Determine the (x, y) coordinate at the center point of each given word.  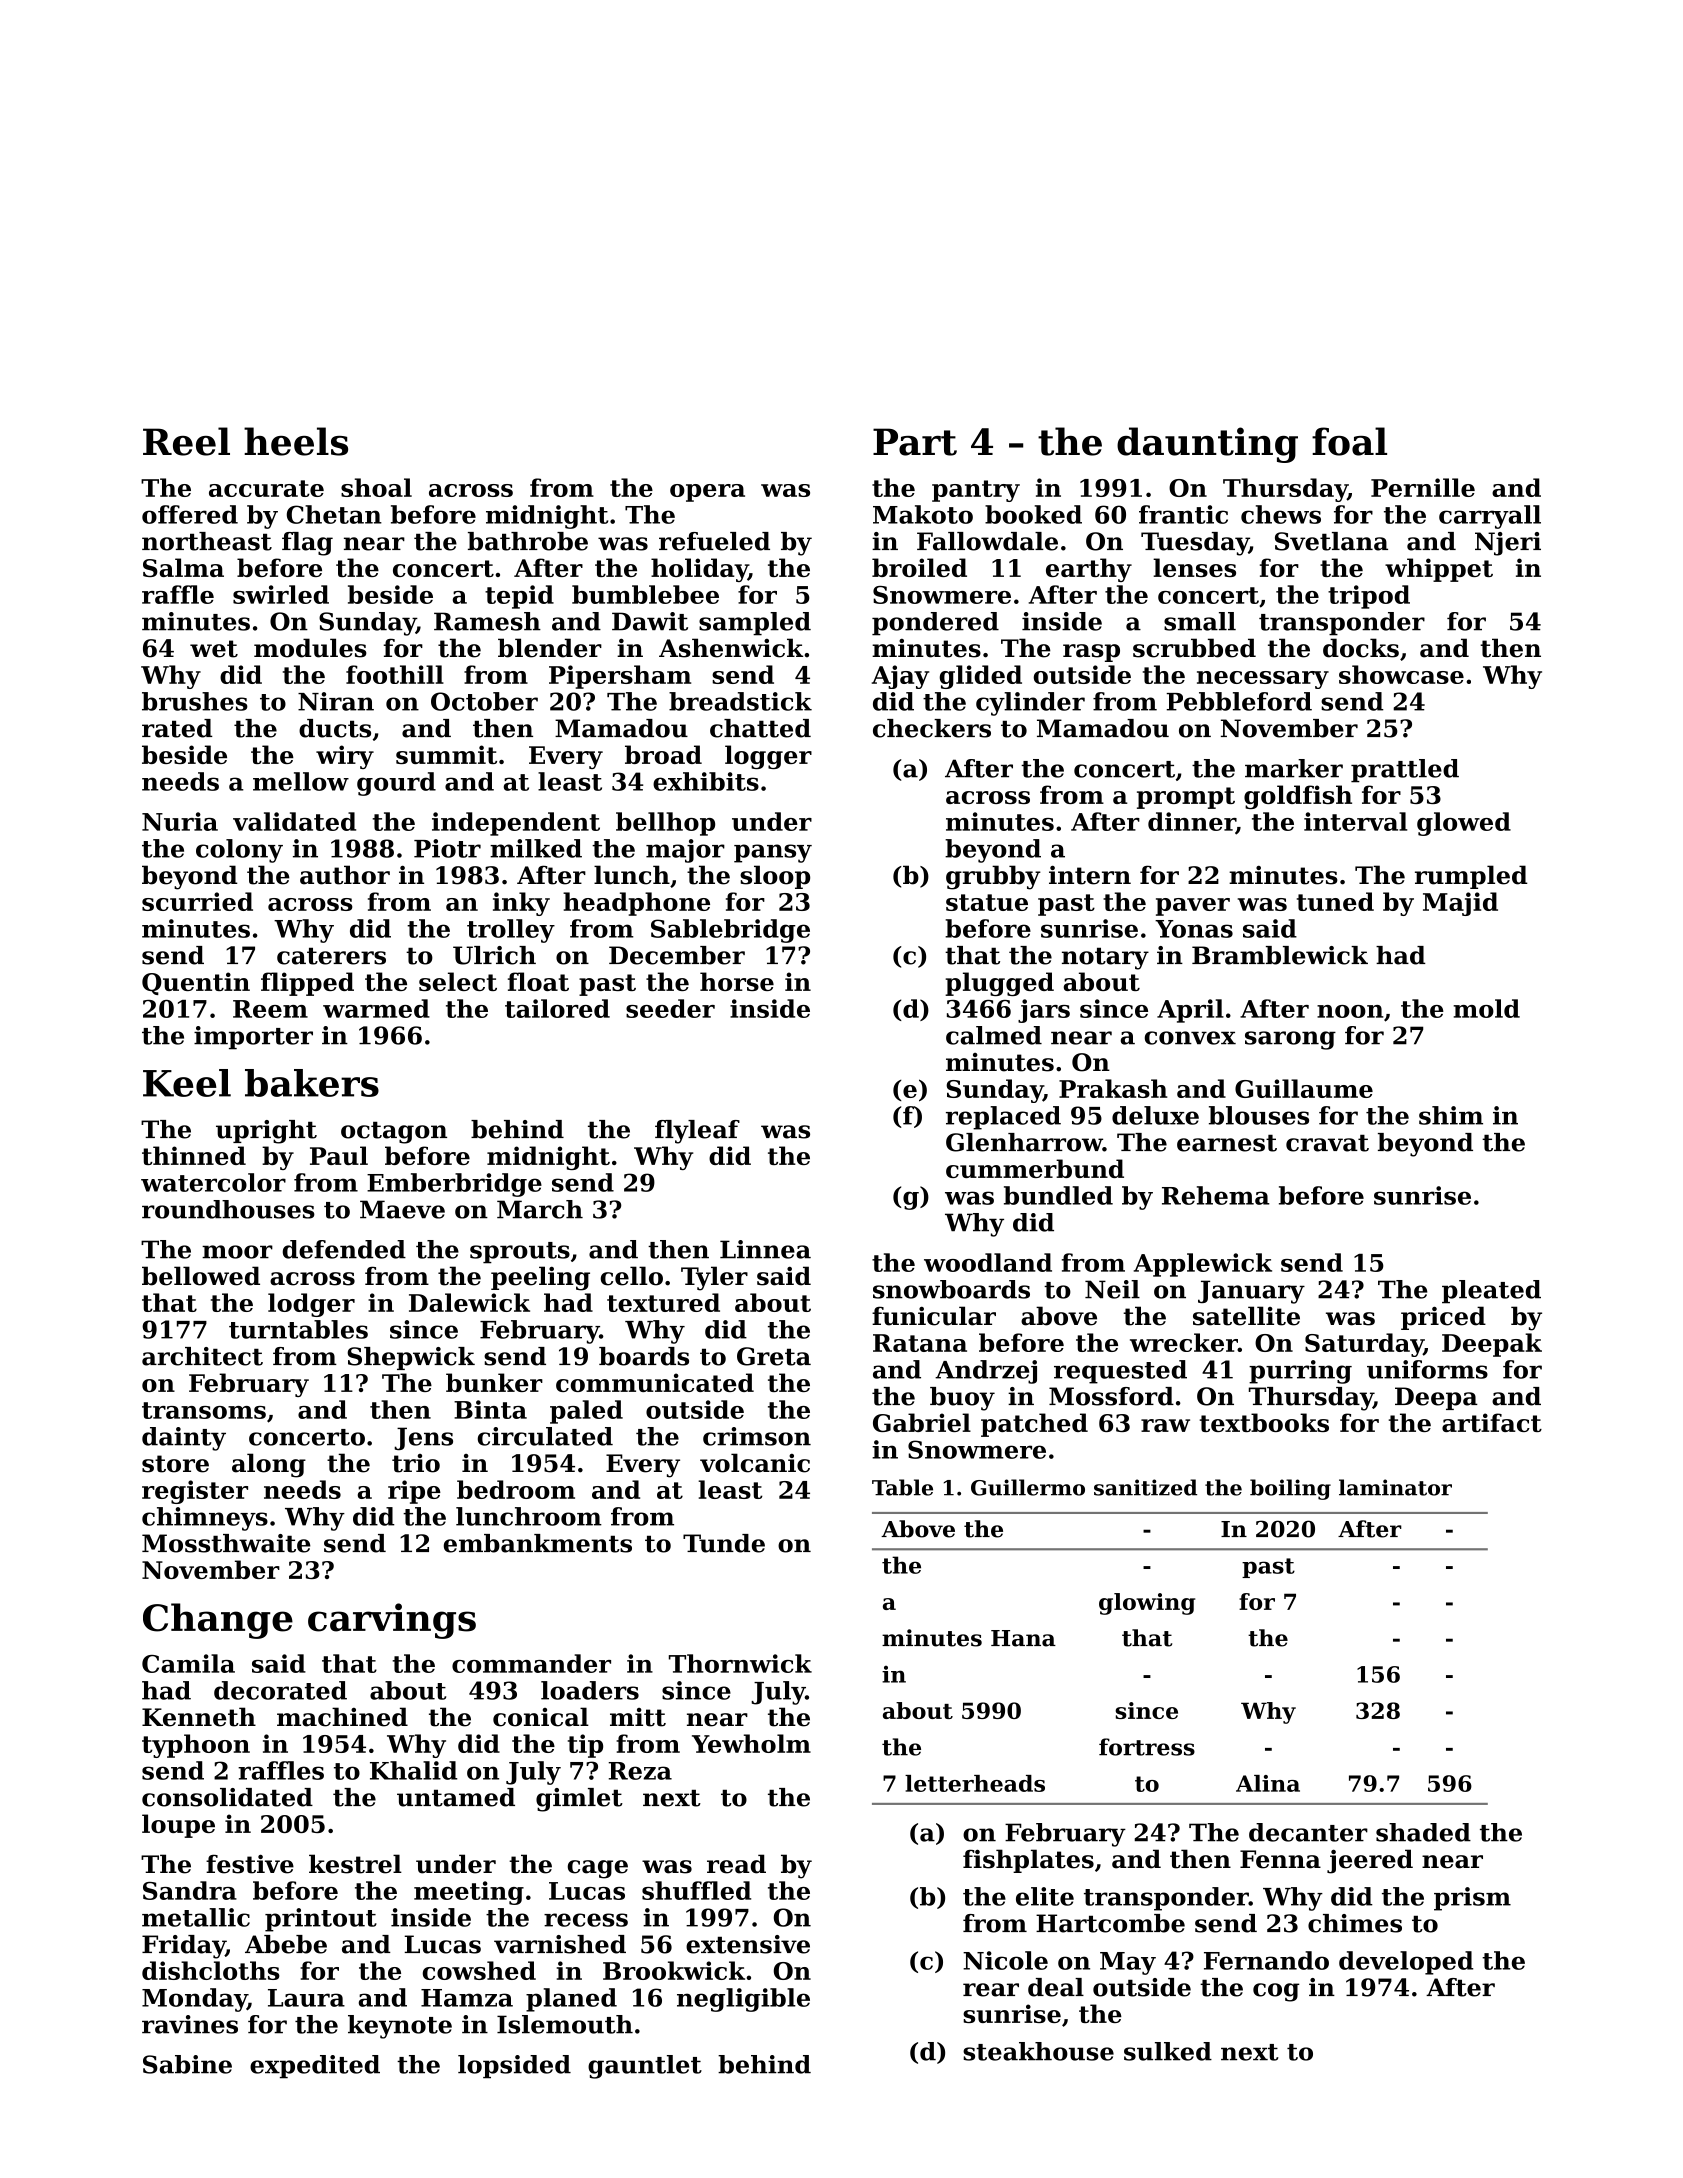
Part (915, 442)
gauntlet (645, 2067)
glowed (1464, 824)
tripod (1369, 597)
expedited (315, 2067)
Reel (186, 441)
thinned (194, 1155)
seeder (670, 1008)
